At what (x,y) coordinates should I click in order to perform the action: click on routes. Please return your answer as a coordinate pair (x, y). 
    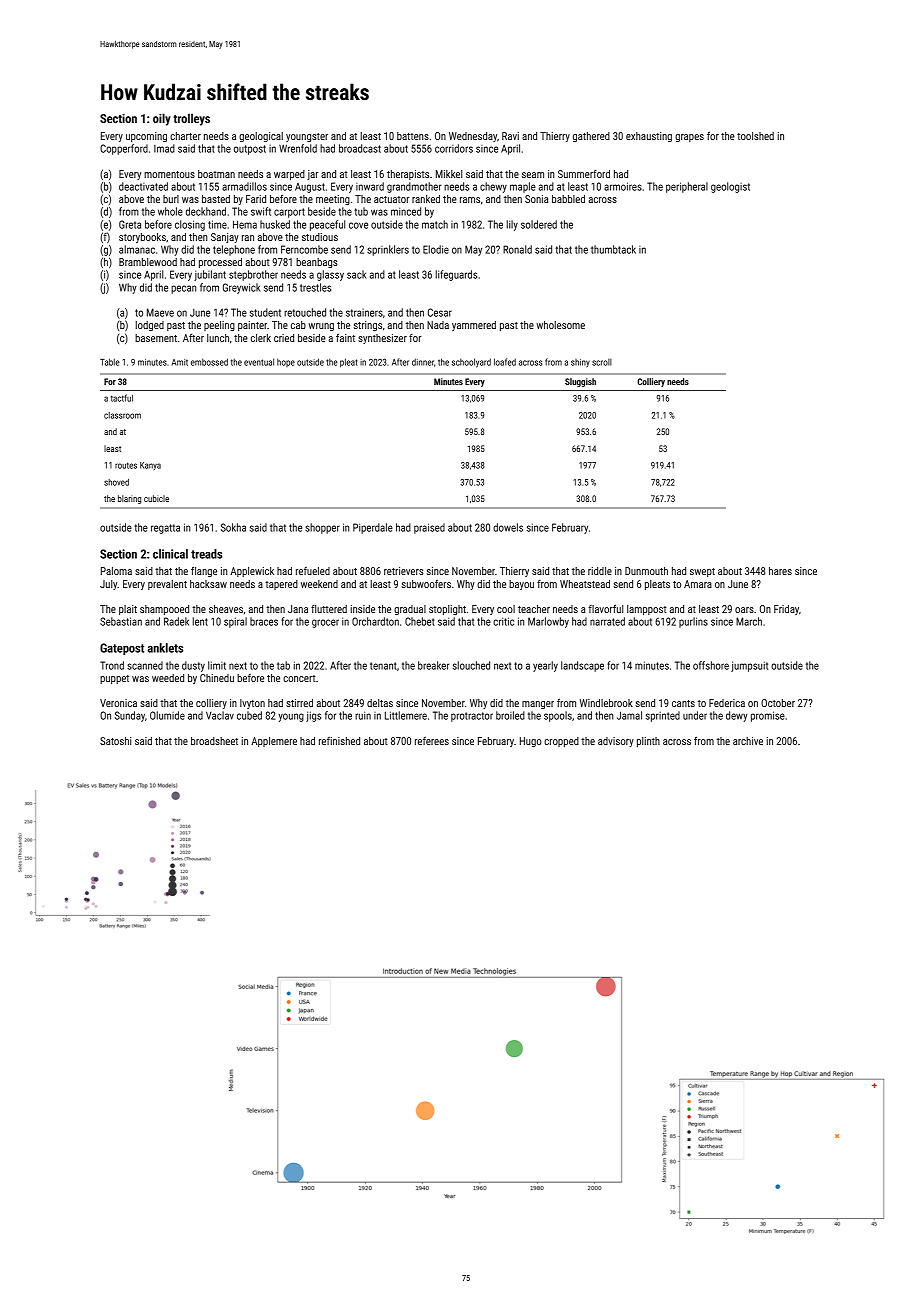
    Looking at the image, I should click on (126, 465).
